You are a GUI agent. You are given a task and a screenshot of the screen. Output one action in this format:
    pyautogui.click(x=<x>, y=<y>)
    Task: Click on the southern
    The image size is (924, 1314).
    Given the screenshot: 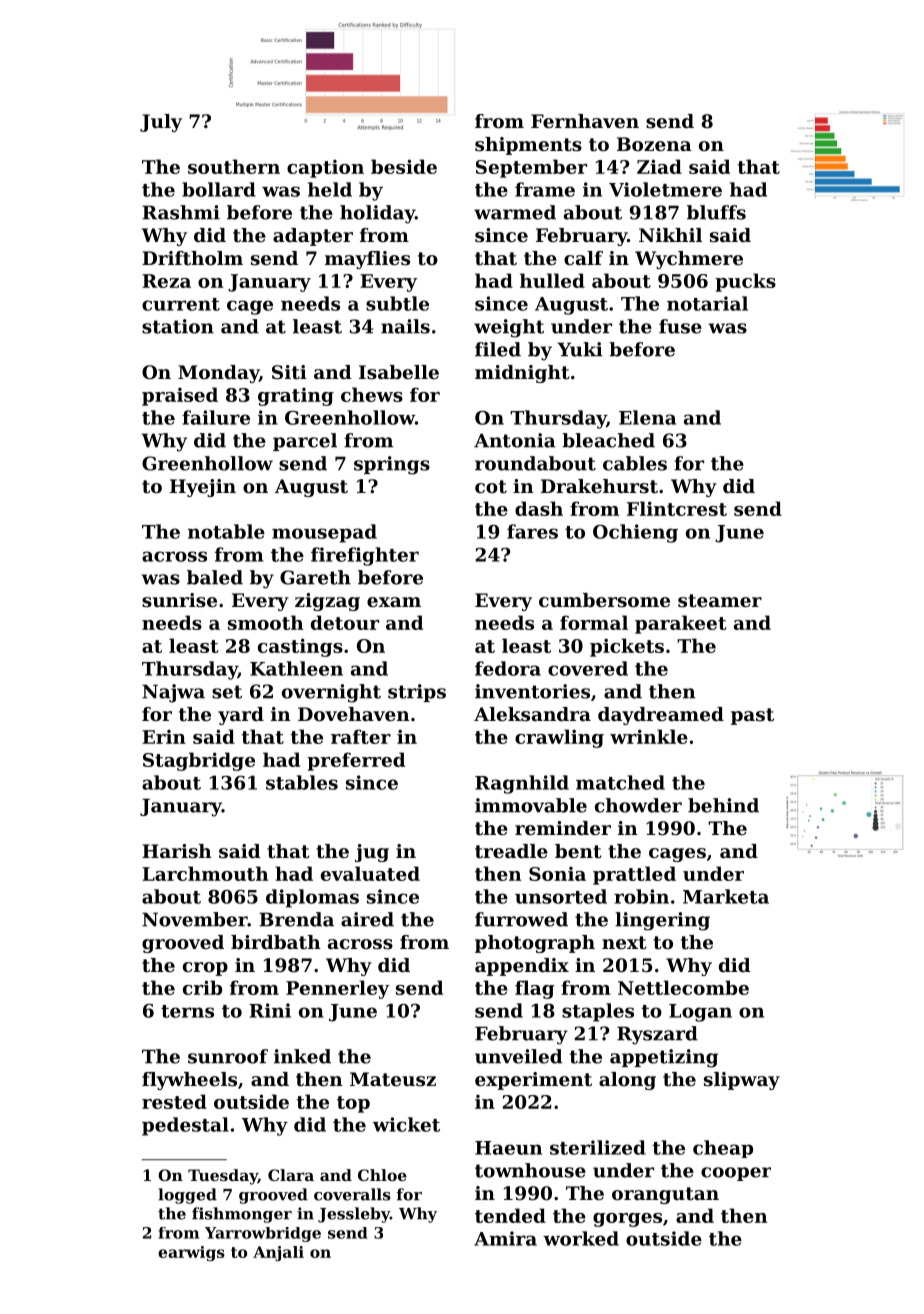 What is the action you would take?
    pyautogui.click(x=234, y=166)
